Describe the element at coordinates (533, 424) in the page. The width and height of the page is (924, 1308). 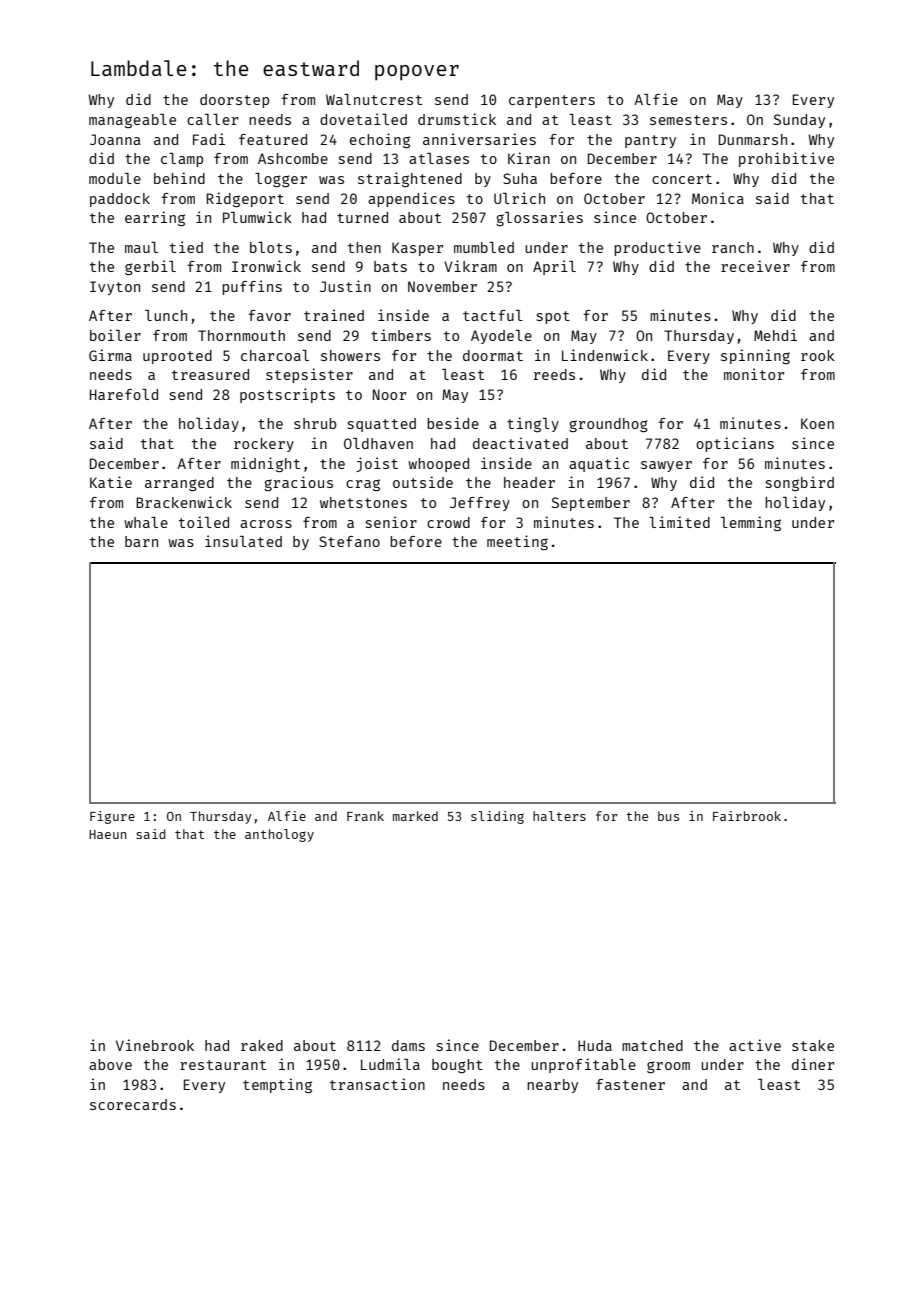
I see `tingly` at that location.
